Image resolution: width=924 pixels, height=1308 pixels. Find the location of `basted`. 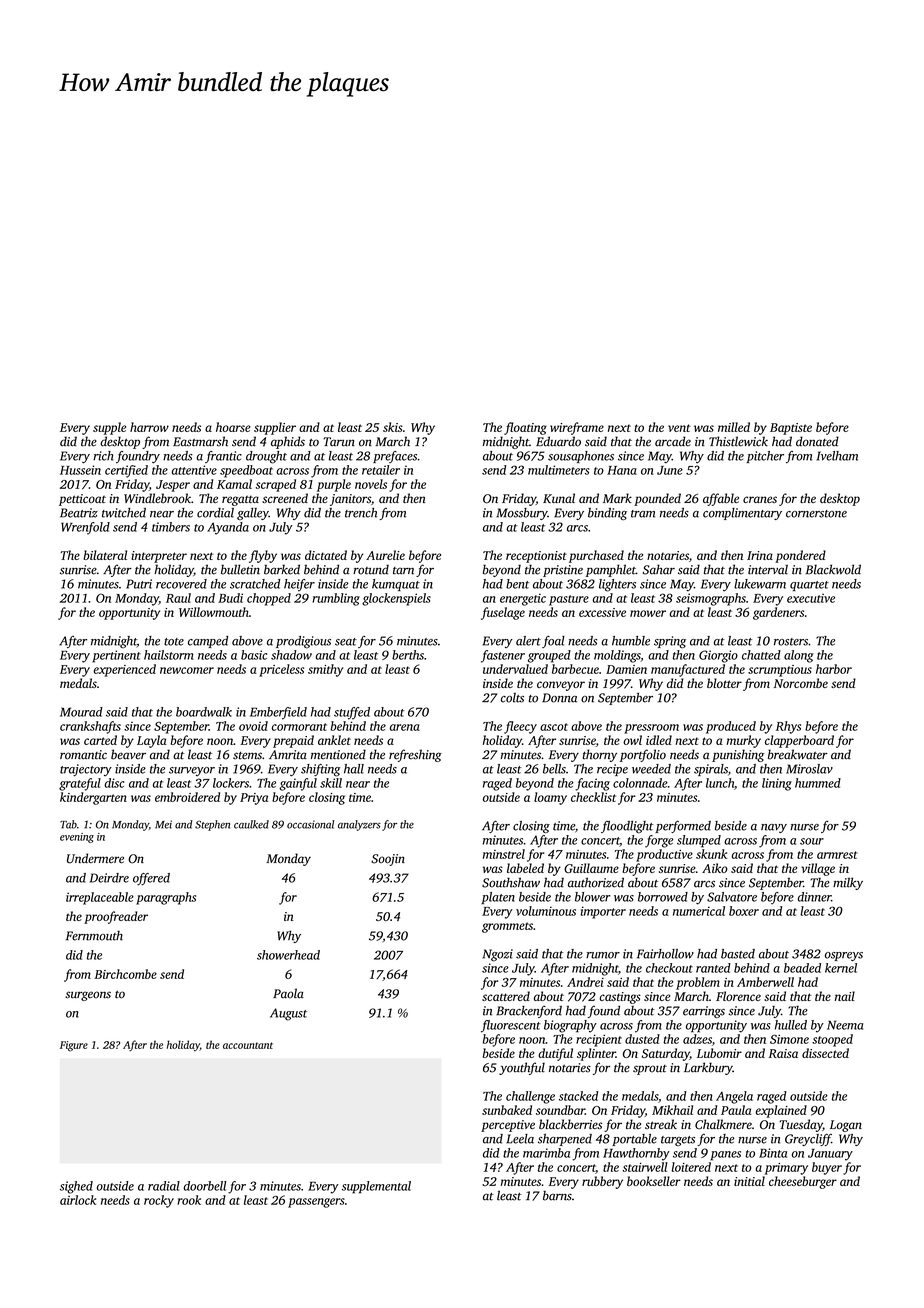

basted is located at coordinates (738, 954).
